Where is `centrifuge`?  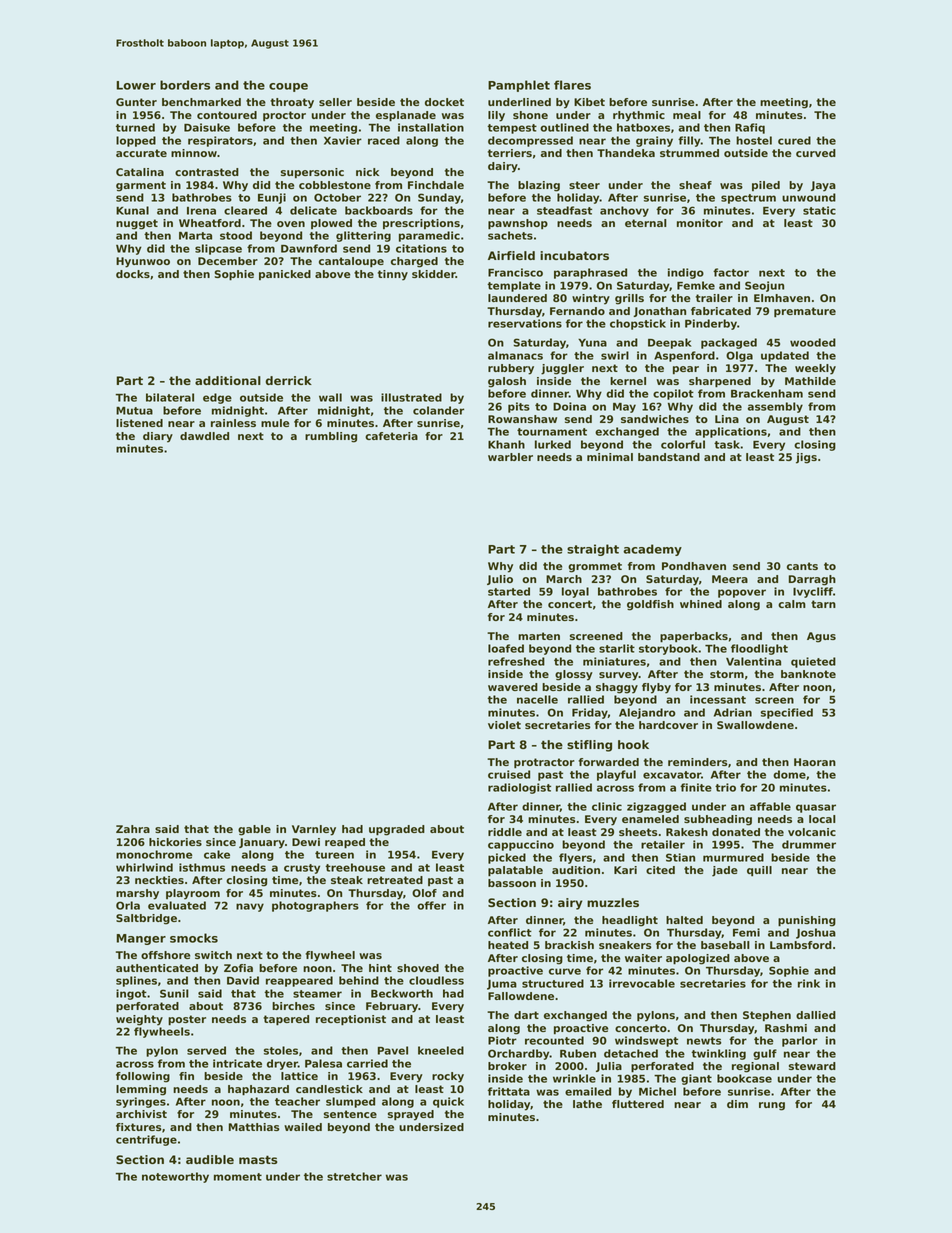 centrifuge is located at coordinates (146, 1140).
